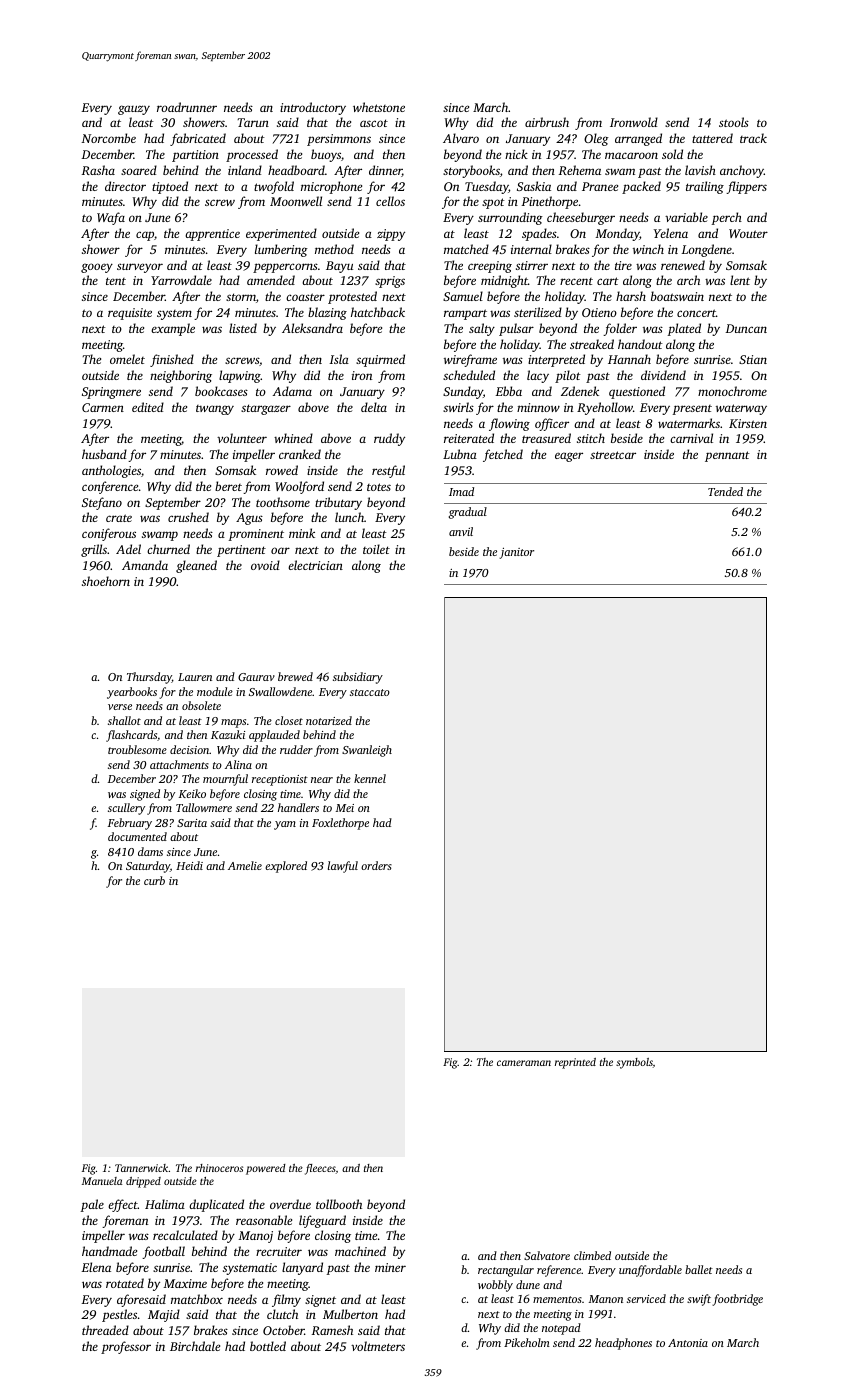 The image size is (849, 1400). What do you see at coordinates (725, 491) in the document?
I see `Tended` at bounding box center [725, 491].
